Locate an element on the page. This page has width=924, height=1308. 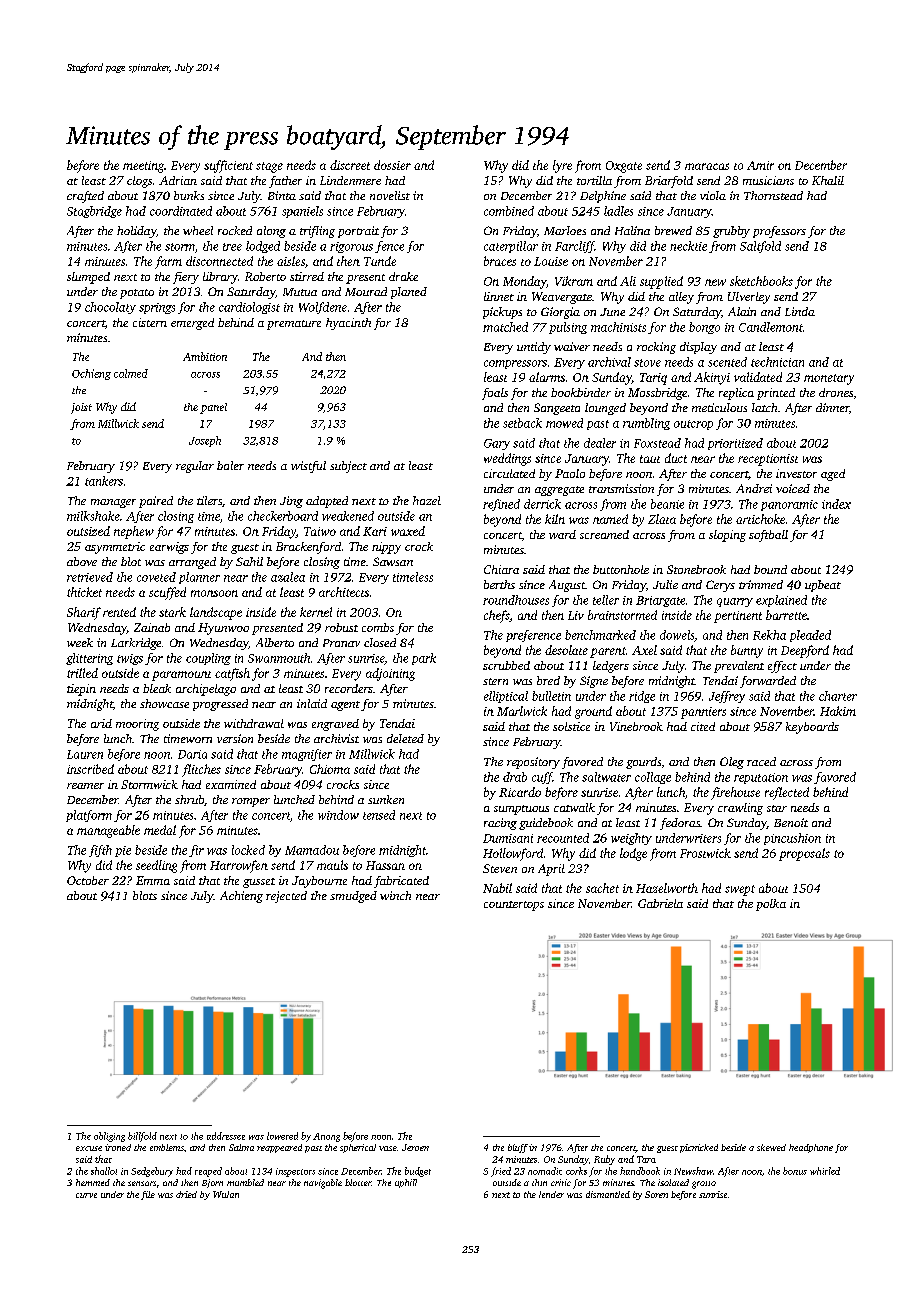
polka is located at coordinates (771, 905).
